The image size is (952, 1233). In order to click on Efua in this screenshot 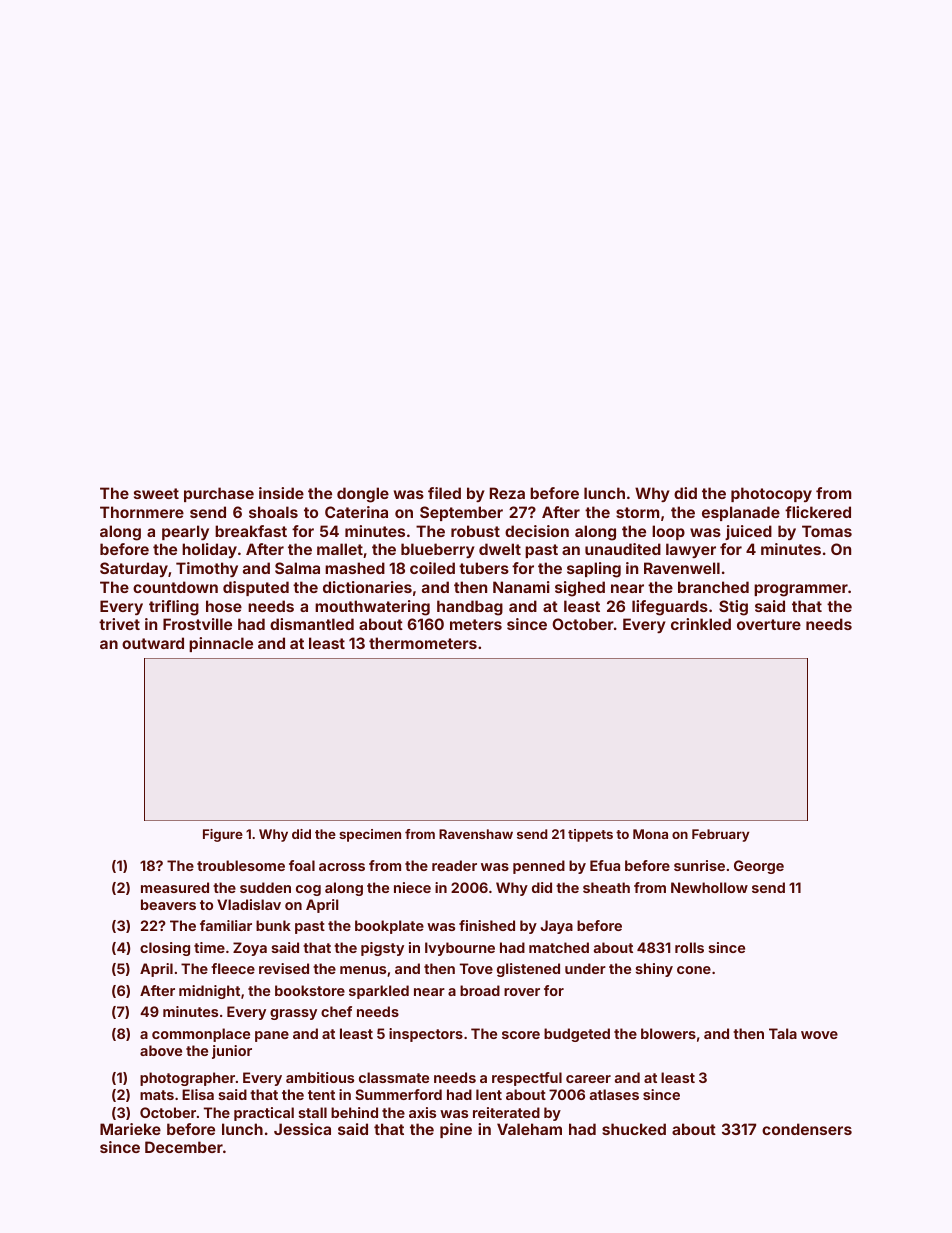, I will do `click(605, 865)`.
